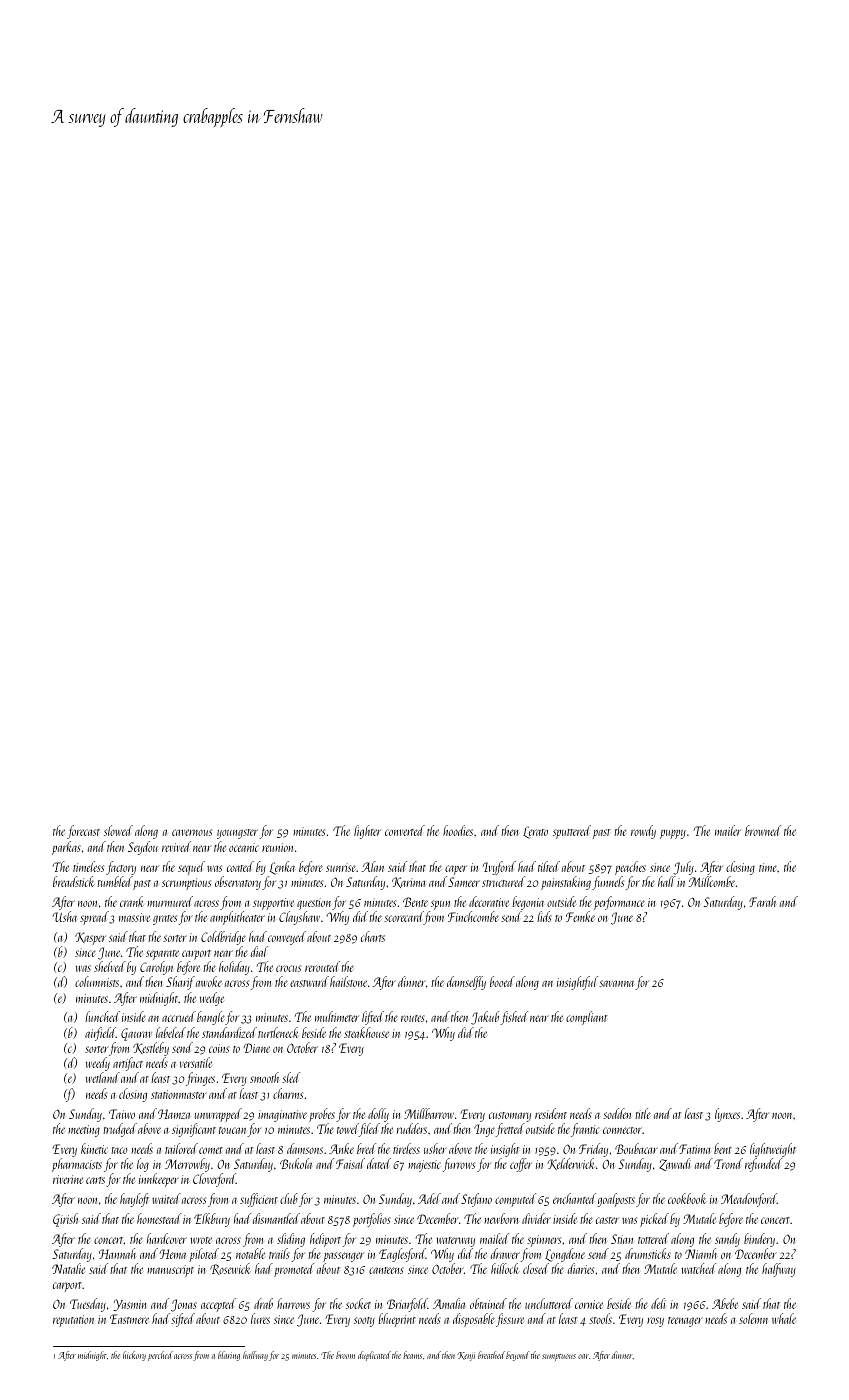 This screenshot has height=1400, width=849. Describe the element at coordinates (143, 1165) in the screenshot. I see `log` at that location.
